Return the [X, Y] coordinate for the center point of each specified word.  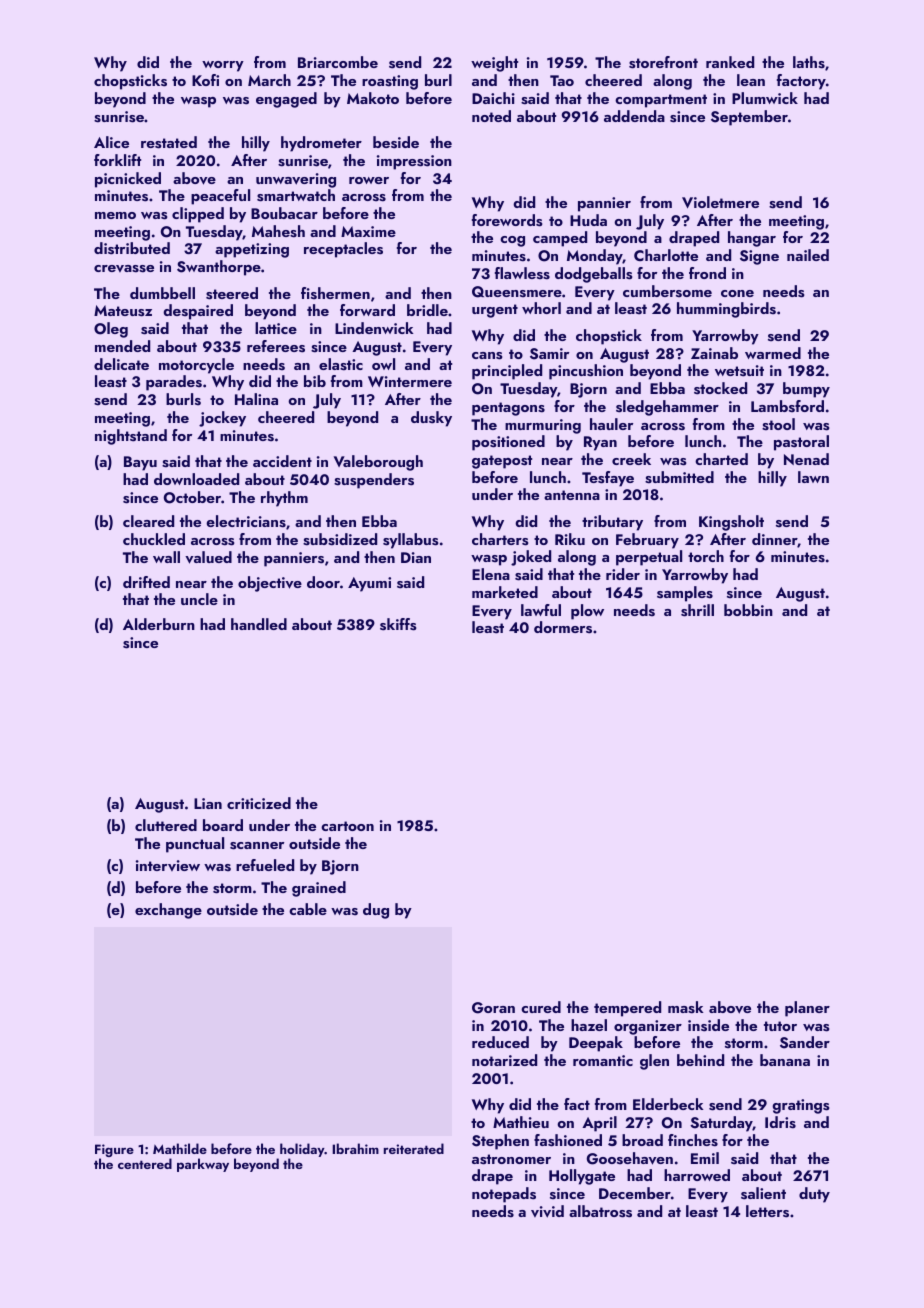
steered [232, 293]
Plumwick [765, 98]
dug [376, 911]
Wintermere [410, 381]
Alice [111, 142]
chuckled [154, 539]
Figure [114, 1150]
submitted [679, 477]
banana [785, 1060]
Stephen [500, 1142]
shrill [697, 610]
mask [685, 1007]
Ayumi [369, 584]
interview [168, 865]
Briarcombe [338, 62]
